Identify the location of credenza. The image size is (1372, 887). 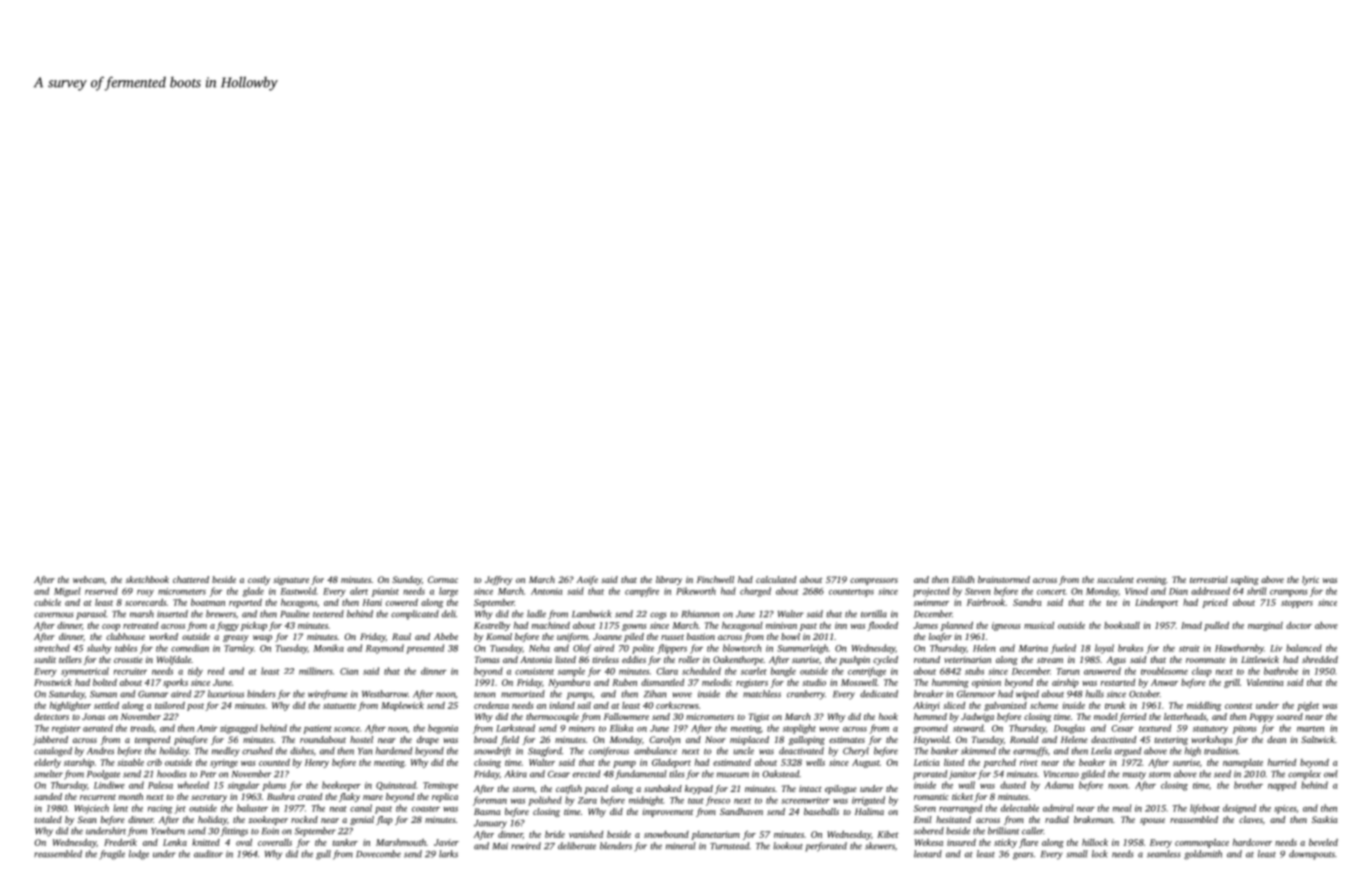
(491, 705).
